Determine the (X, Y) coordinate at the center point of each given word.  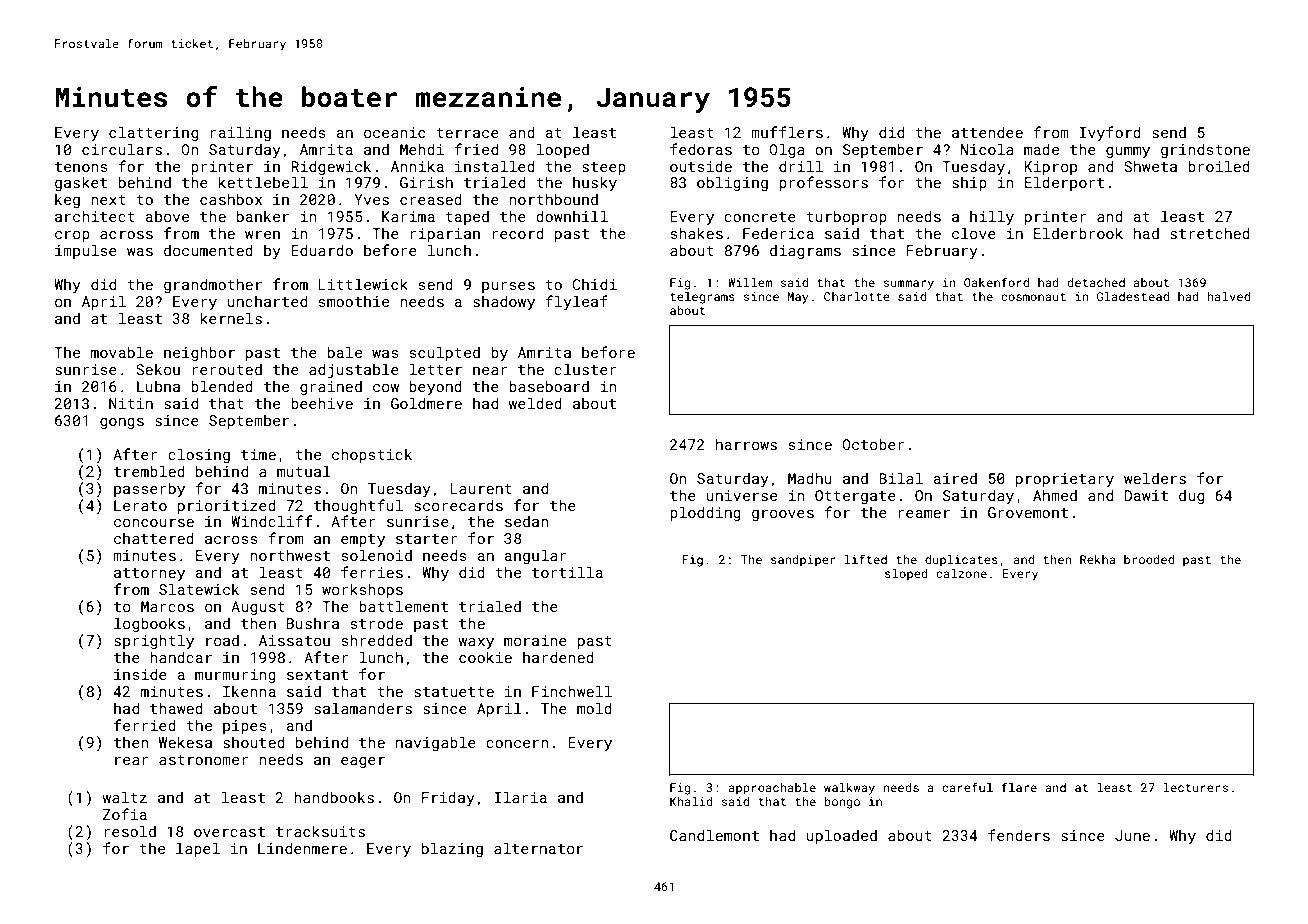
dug (1191, 496)
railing (240, 133)
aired (955, 478)
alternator (538, 848)
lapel (198, 849)
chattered (154, 538)
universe (742, 495)
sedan (527, 521)
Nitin (131, 403)
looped (563, 150)
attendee (987, 132)
